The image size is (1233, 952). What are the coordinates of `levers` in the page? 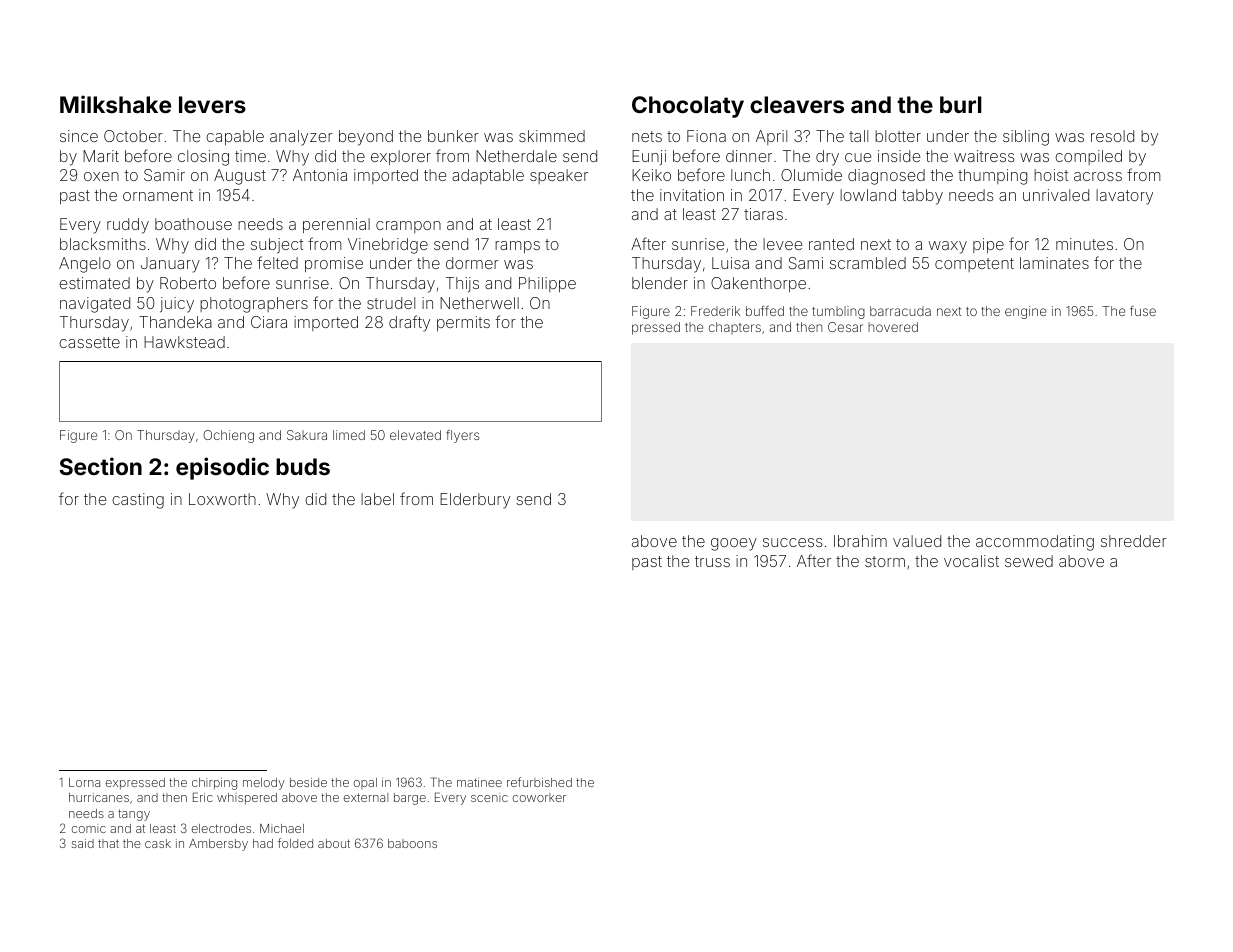 It's located at (212, 104).
